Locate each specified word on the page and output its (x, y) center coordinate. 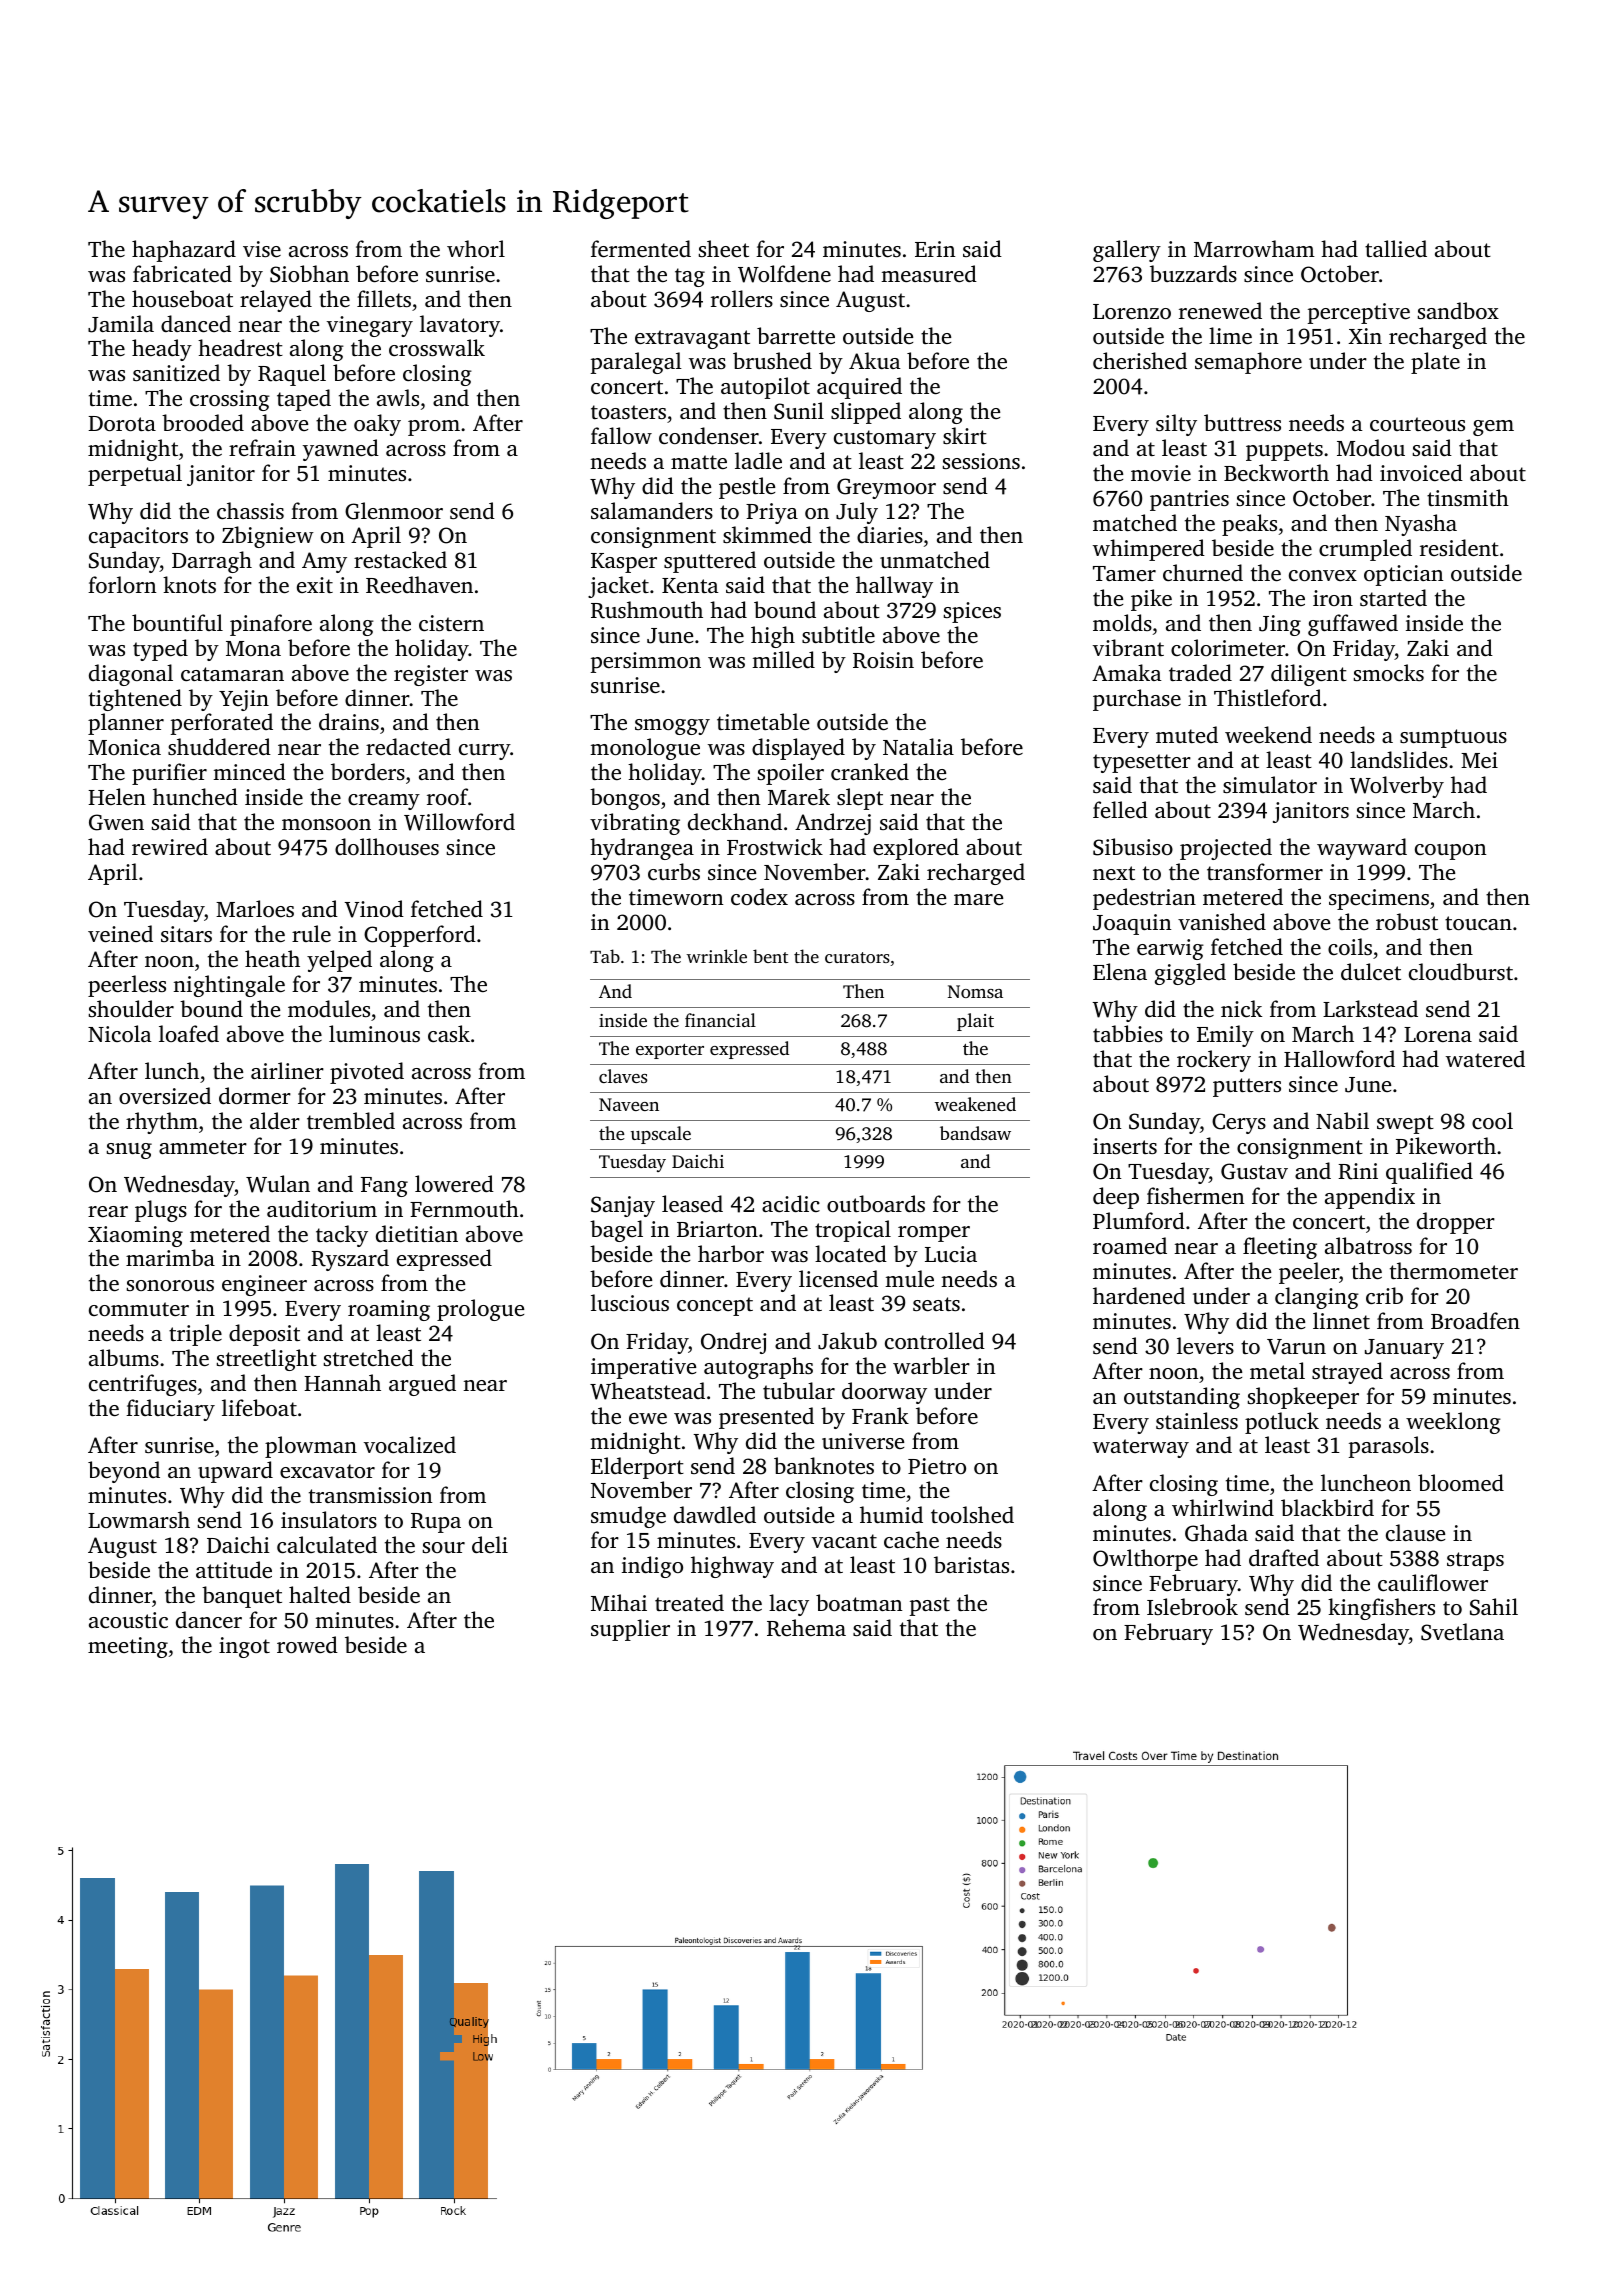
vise (262, 249)
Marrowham (1254, 248)
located (851, 1253)
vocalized (410, 1444)
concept (715, 1306)
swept (1405, 1124)
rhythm (162, 1123)
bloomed (1461, 1482)
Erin (935, 249)
